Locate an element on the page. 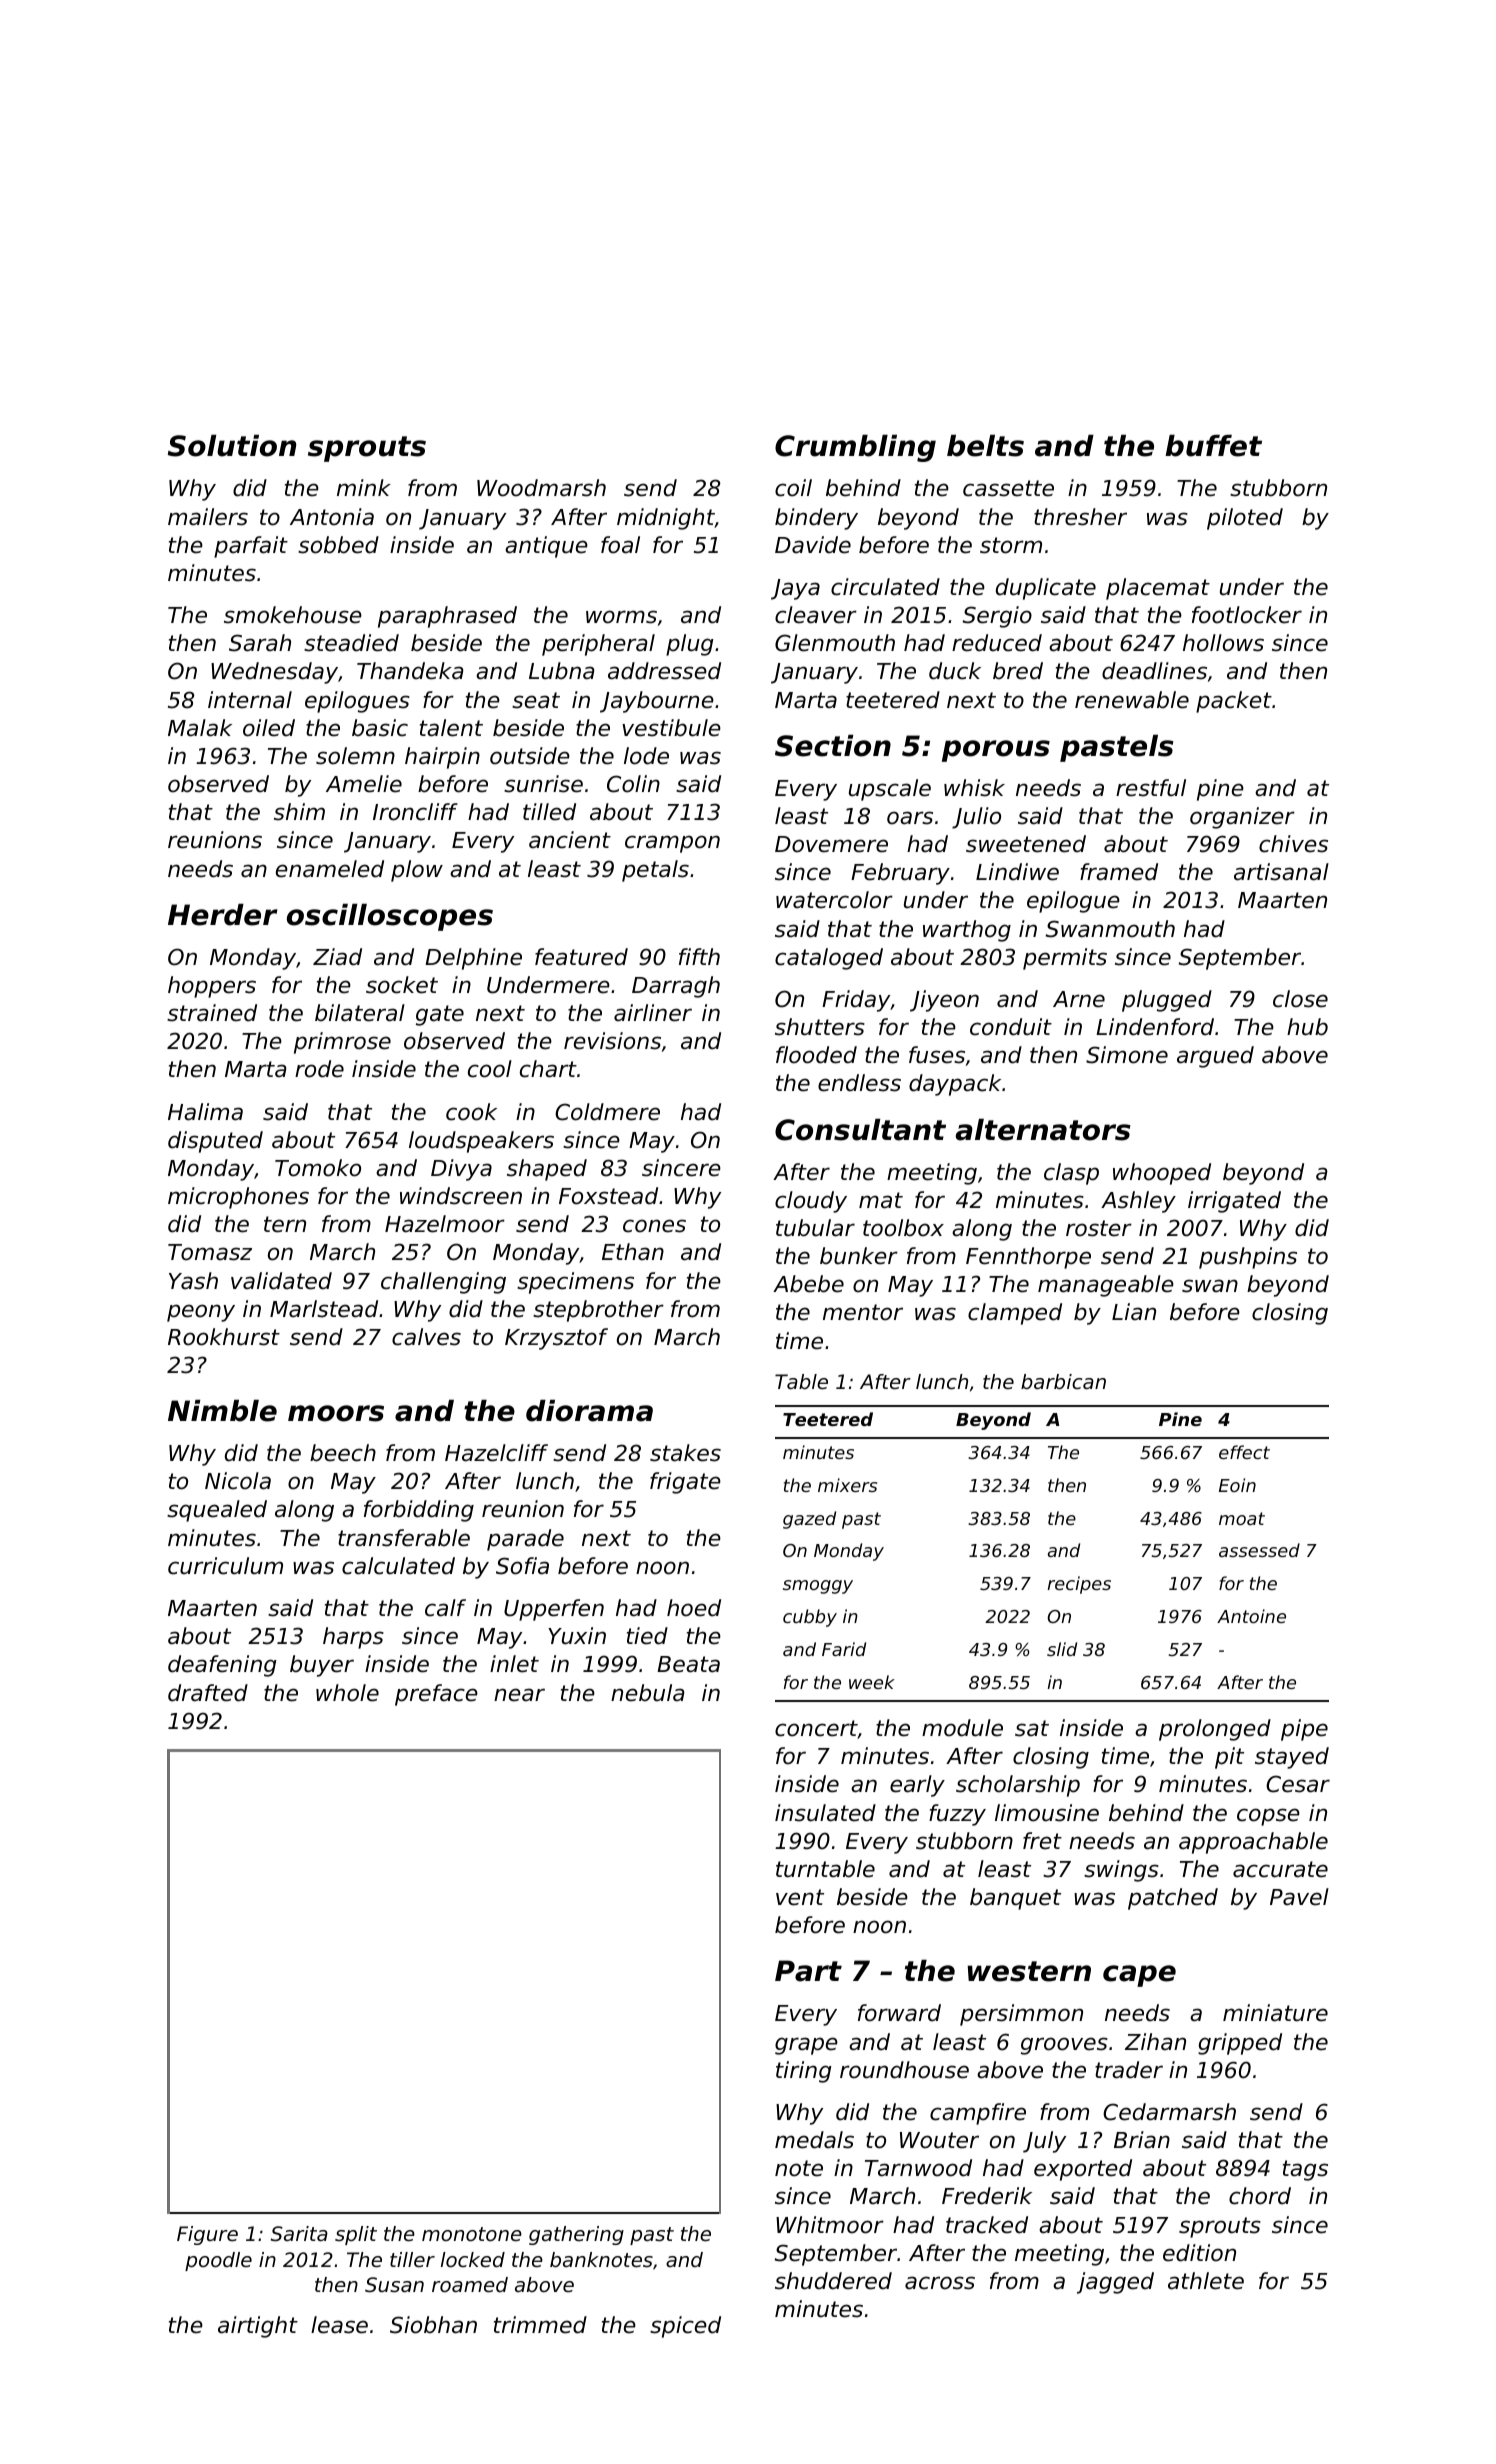 Image resolution: width=1496 pixels, height=2464 pixels. airtight is located at coordinates (258, 2327).
